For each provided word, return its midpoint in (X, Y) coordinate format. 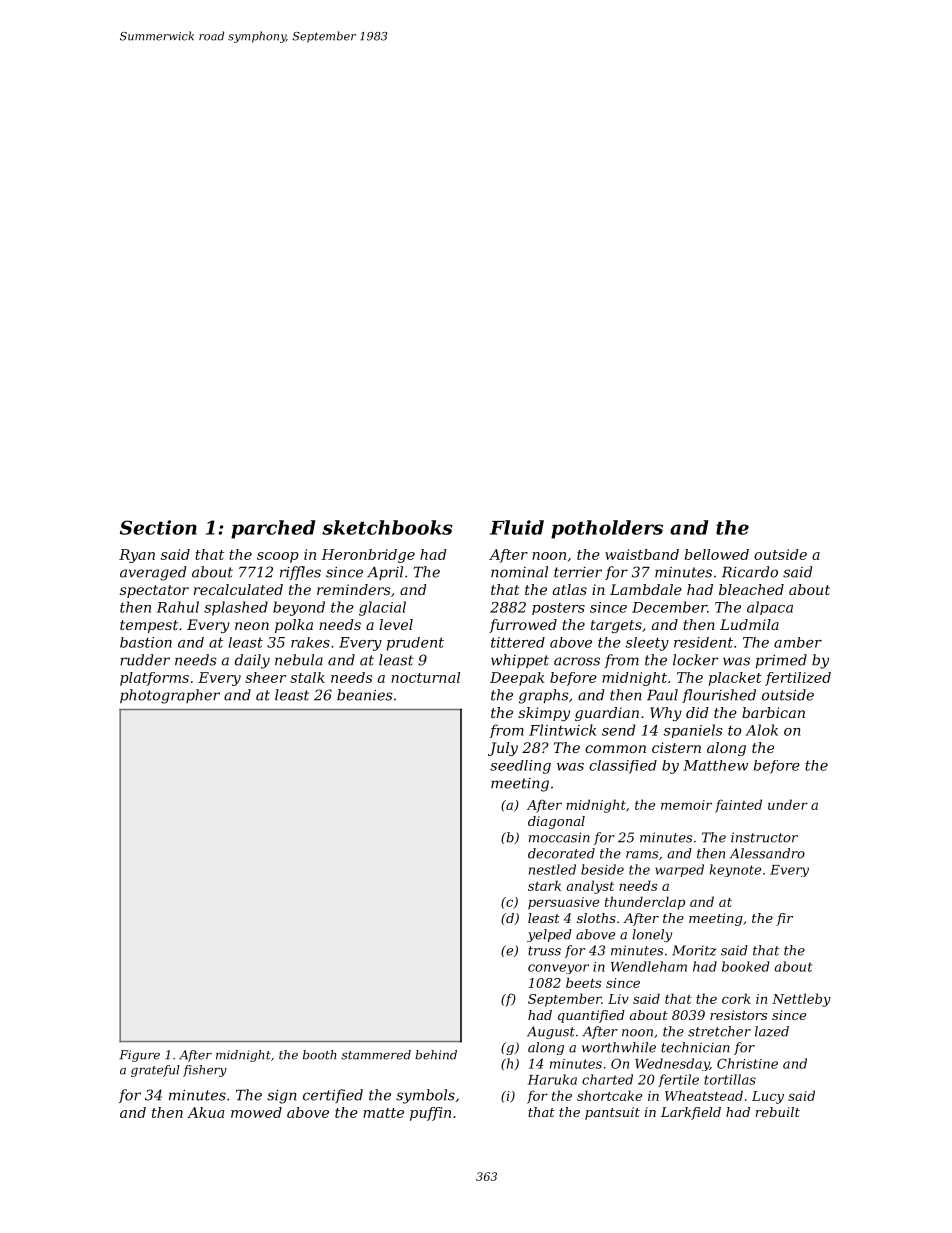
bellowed (717, 554)
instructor (764, 837)
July (503, 749)
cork (736, 998)
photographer (170, 696)
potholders (607, 529)
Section (158, 527)
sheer (265, 677)
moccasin (559, 837)
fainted (738, 806)
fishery (205, 1071)
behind (436, 1055)
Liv (618, 999)
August (551, 1032)
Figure (140, 1056)
